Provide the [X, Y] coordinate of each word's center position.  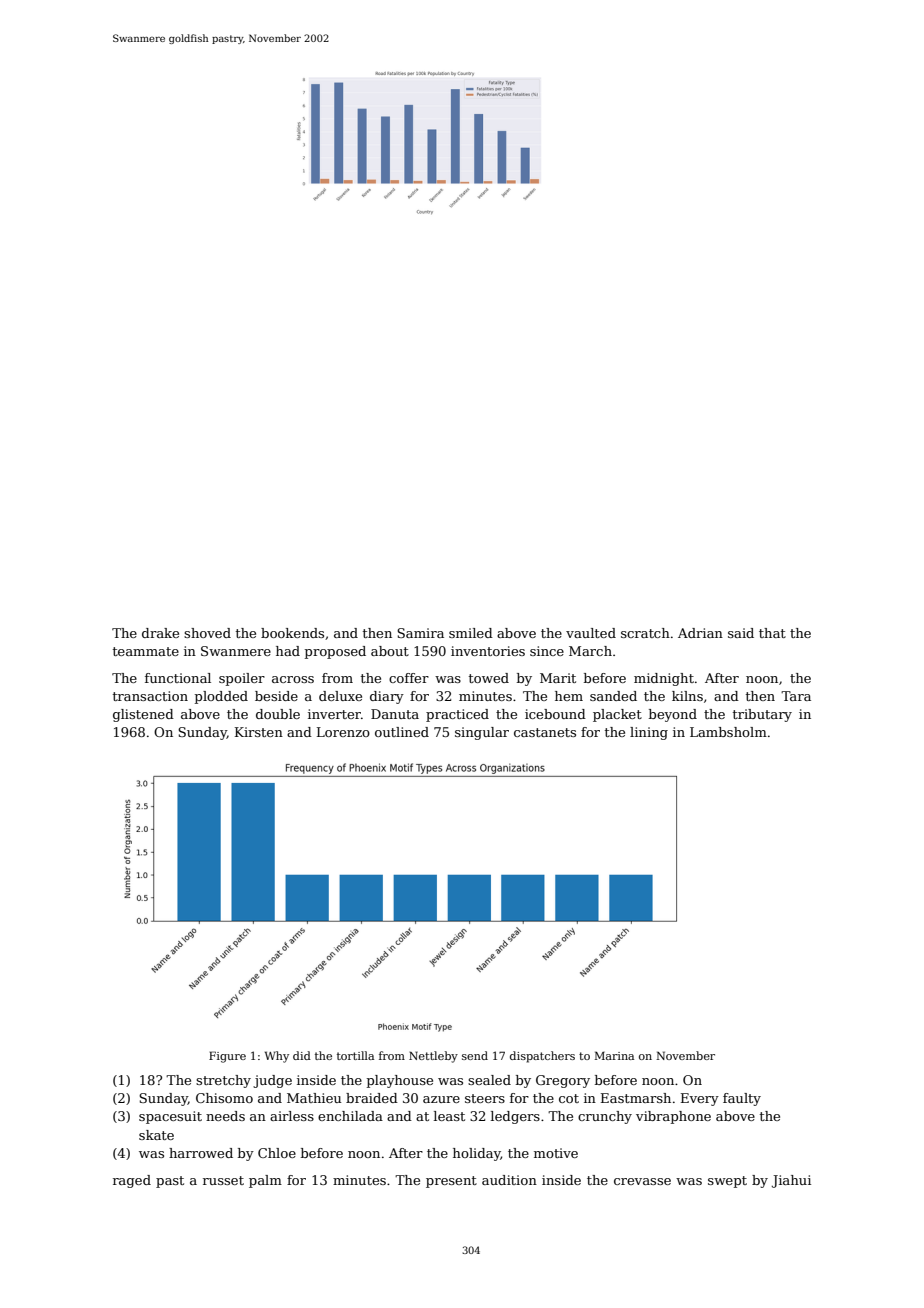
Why [277, 1057]
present [451, 1182]
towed [489, 678]
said [741, 633]
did [302, 1055]
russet [223, 1180]
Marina [614, 1055]
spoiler [242, 679]
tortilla [355, 1055]
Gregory [563, 1081]
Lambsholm [728, 732]
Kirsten [259, 732]
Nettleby [433, 1057]
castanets [545, 732]
